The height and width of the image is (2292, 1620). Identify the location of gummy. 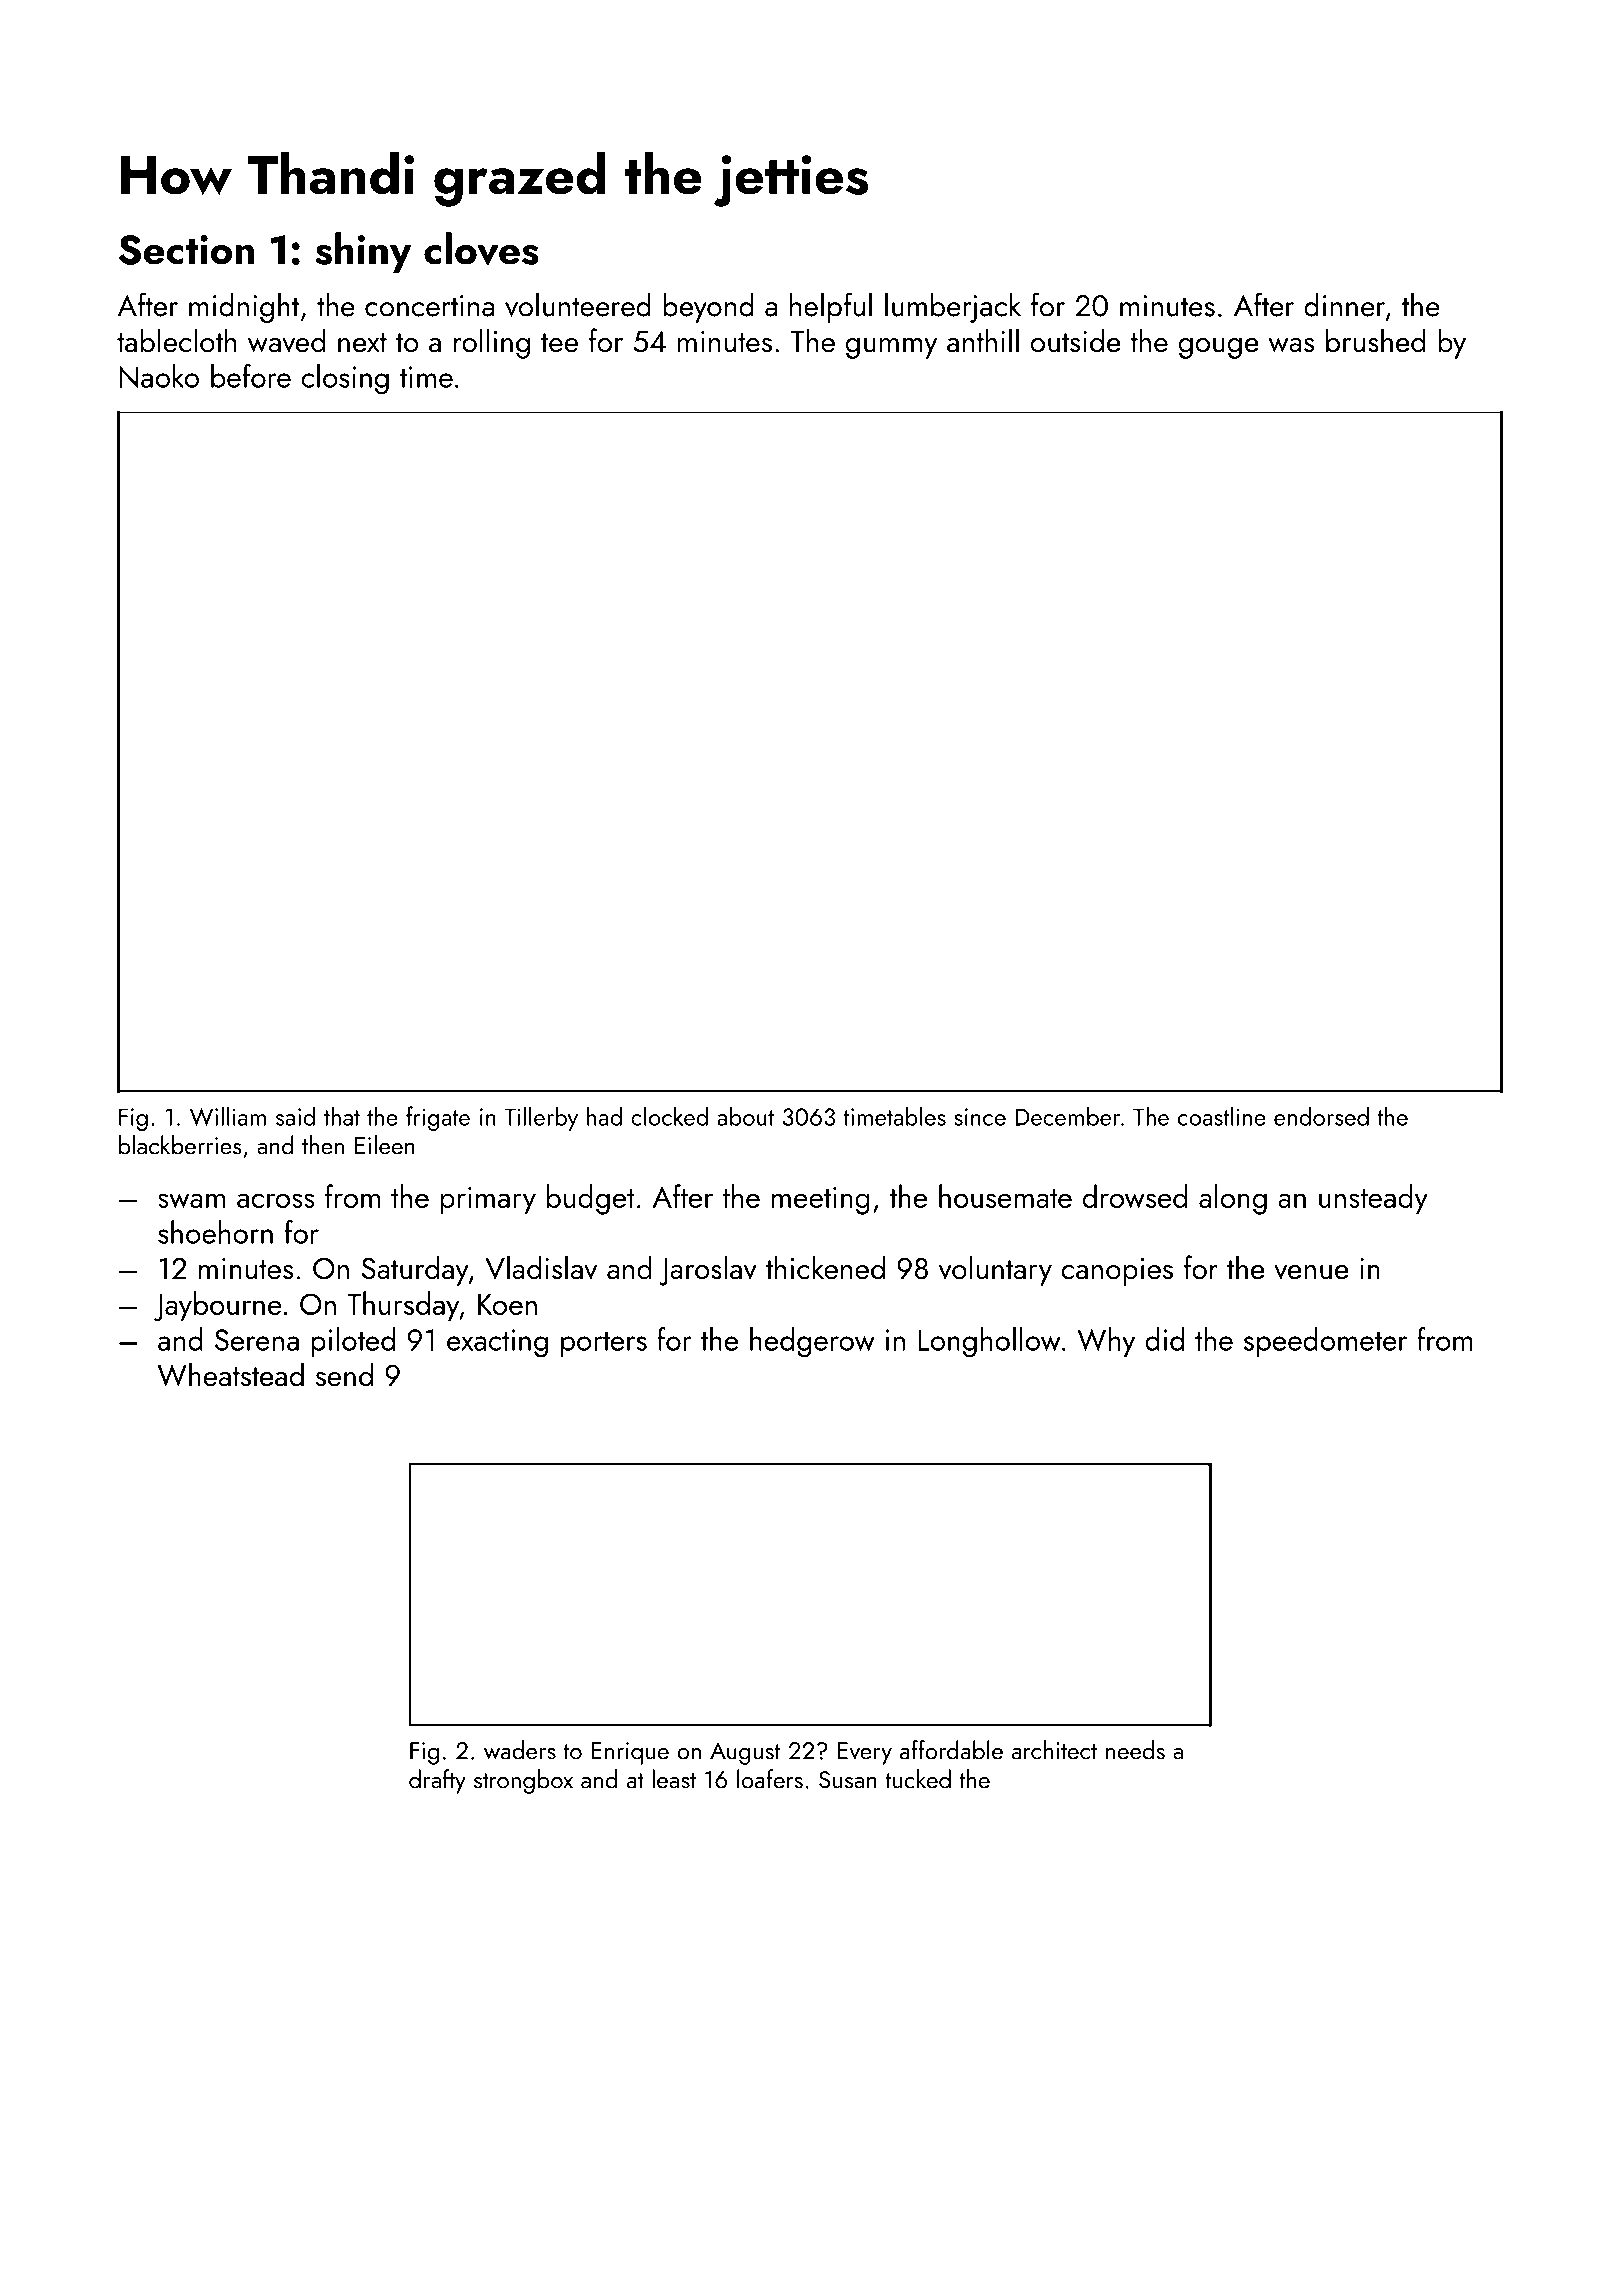
(891, 348).
